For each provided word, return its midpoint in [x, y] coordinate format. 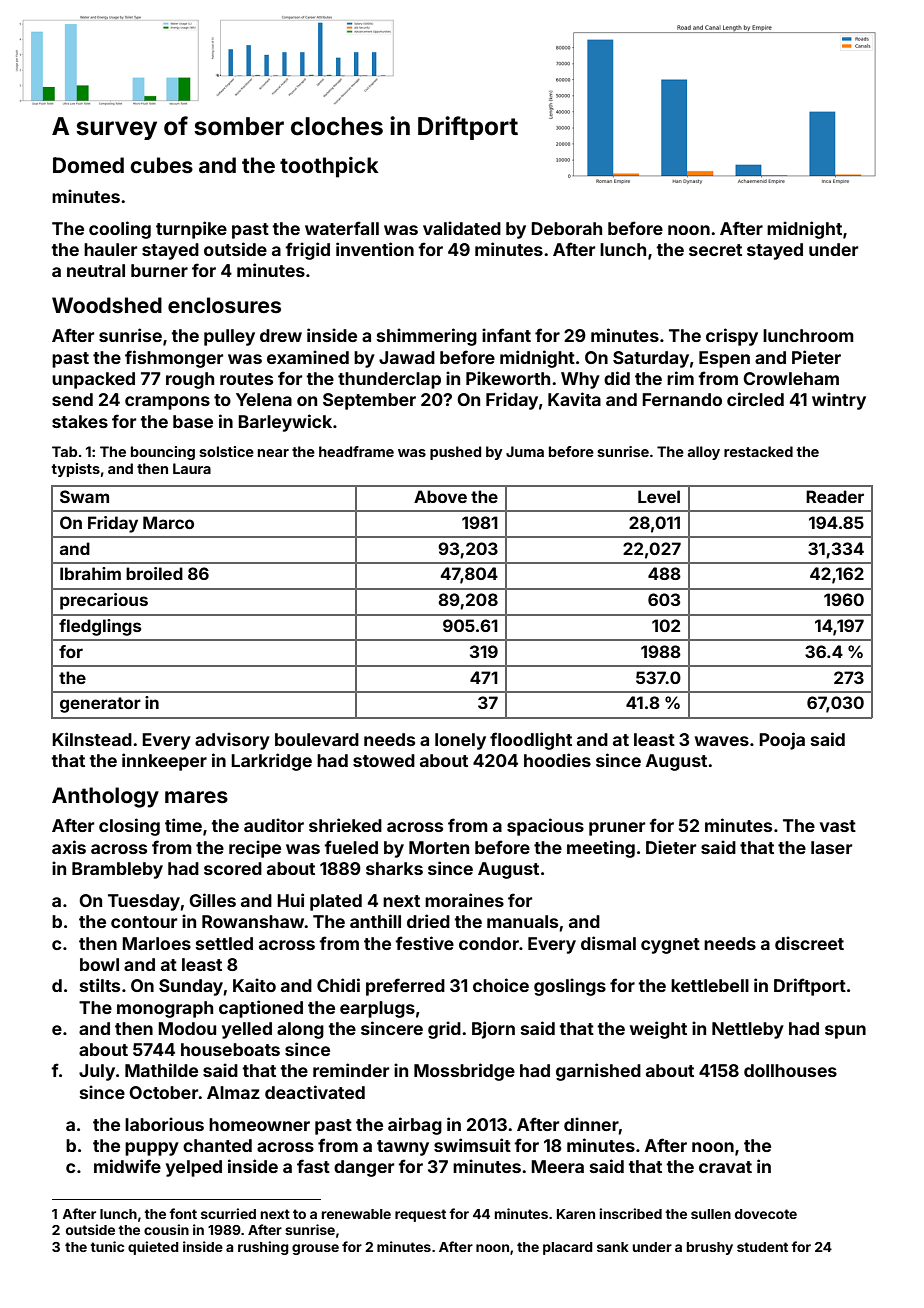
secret [715, 250]
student [762, 1247]
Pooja [782, 741]
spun [845, 1032]
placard [568, 1248]
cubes [161, 165]
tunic [107, 1246]
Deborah [566, 228]
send [72, 399]
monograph [165, 1009]
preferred [405, 987]
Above [440, 496]
